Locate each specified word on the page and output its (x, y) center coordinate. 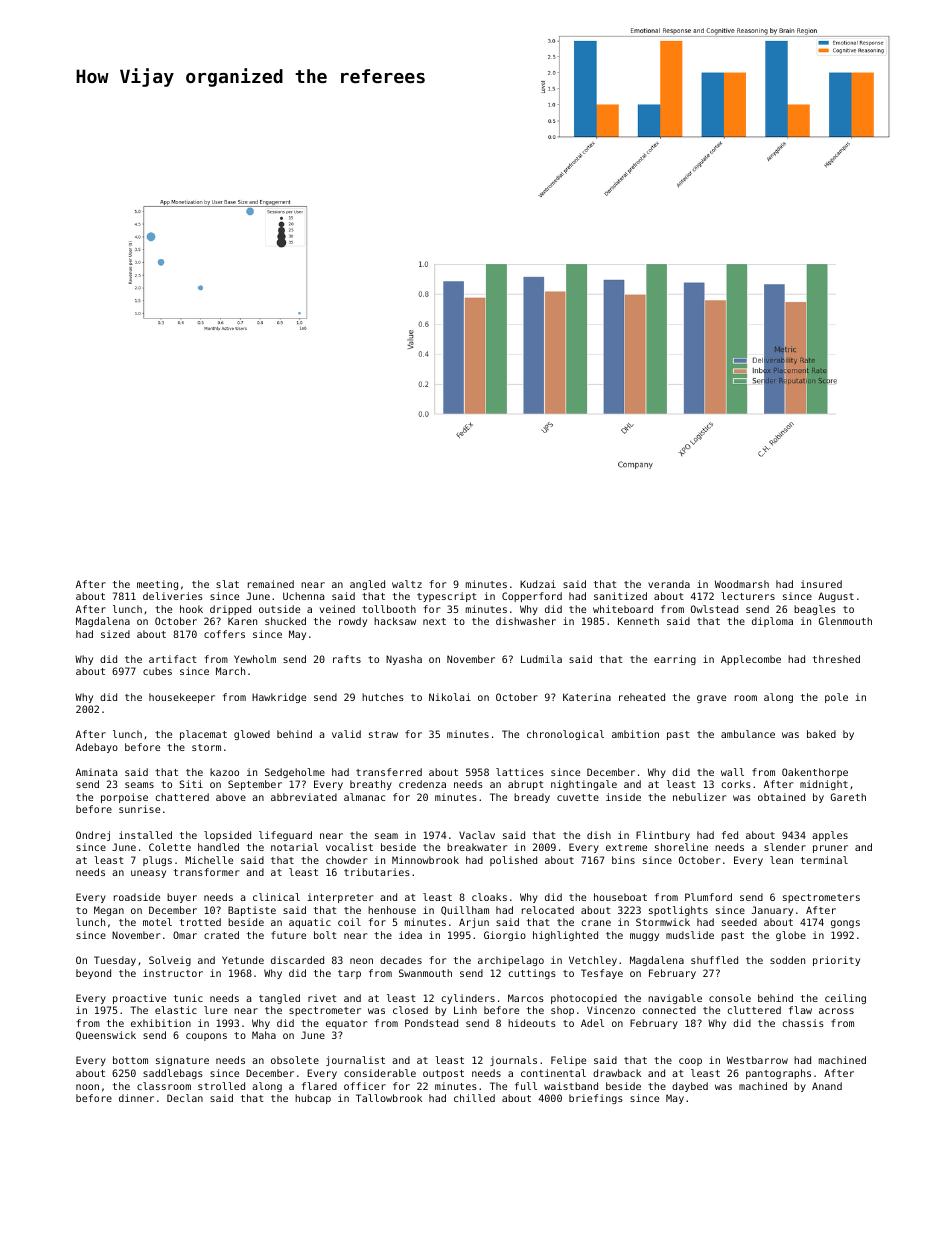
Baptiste (252, 911)
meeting (157, 585)
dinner (136, 1098)
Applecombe (751, 660)
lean (781, 860)
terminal (824, 860)
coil (349, 922)
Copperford (532, 597)
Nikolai (450, 697)
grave (711, 699)
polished (513, 861)
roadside (137, 897)
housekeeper (182, 698)
